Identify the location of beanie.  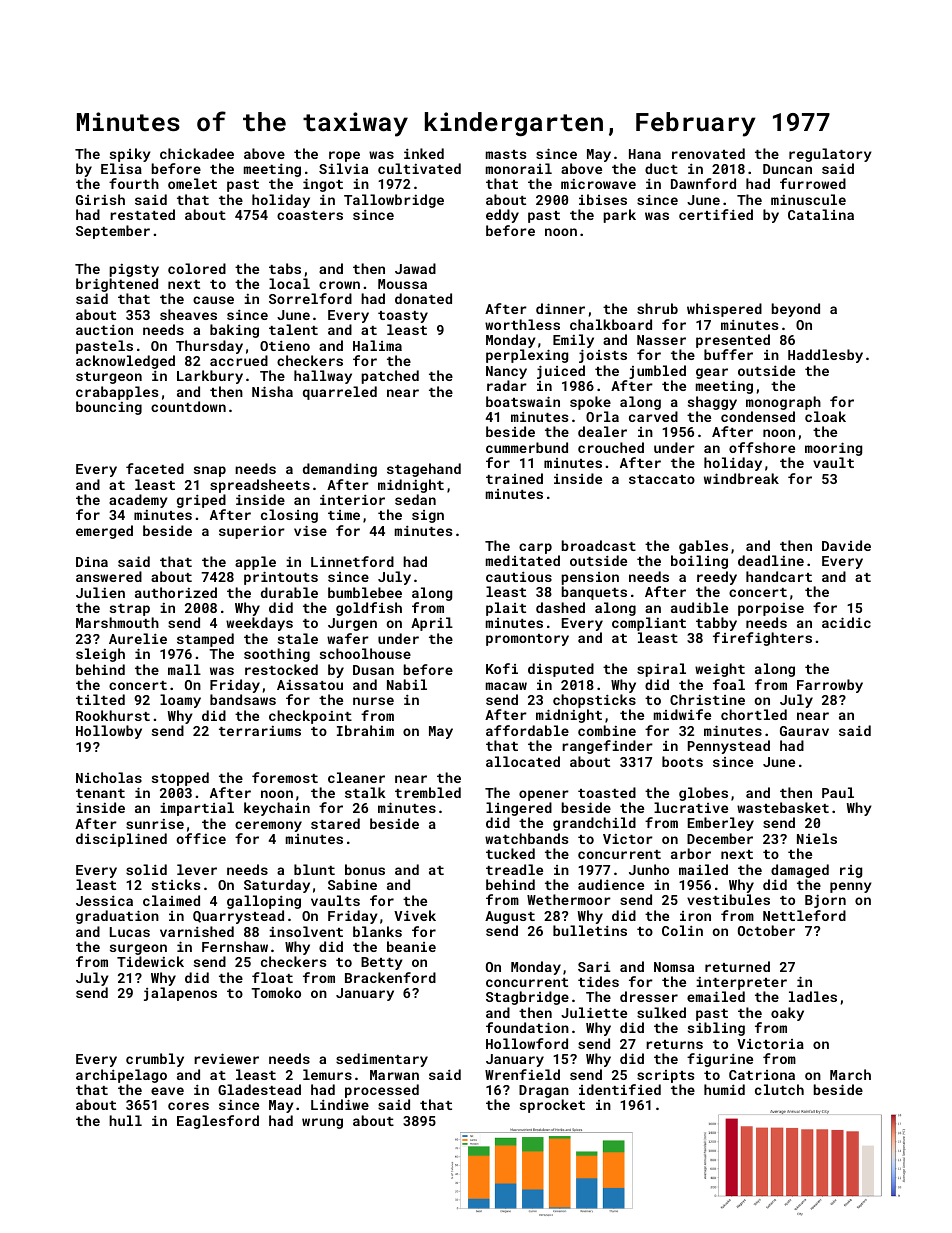
(411, 946).
